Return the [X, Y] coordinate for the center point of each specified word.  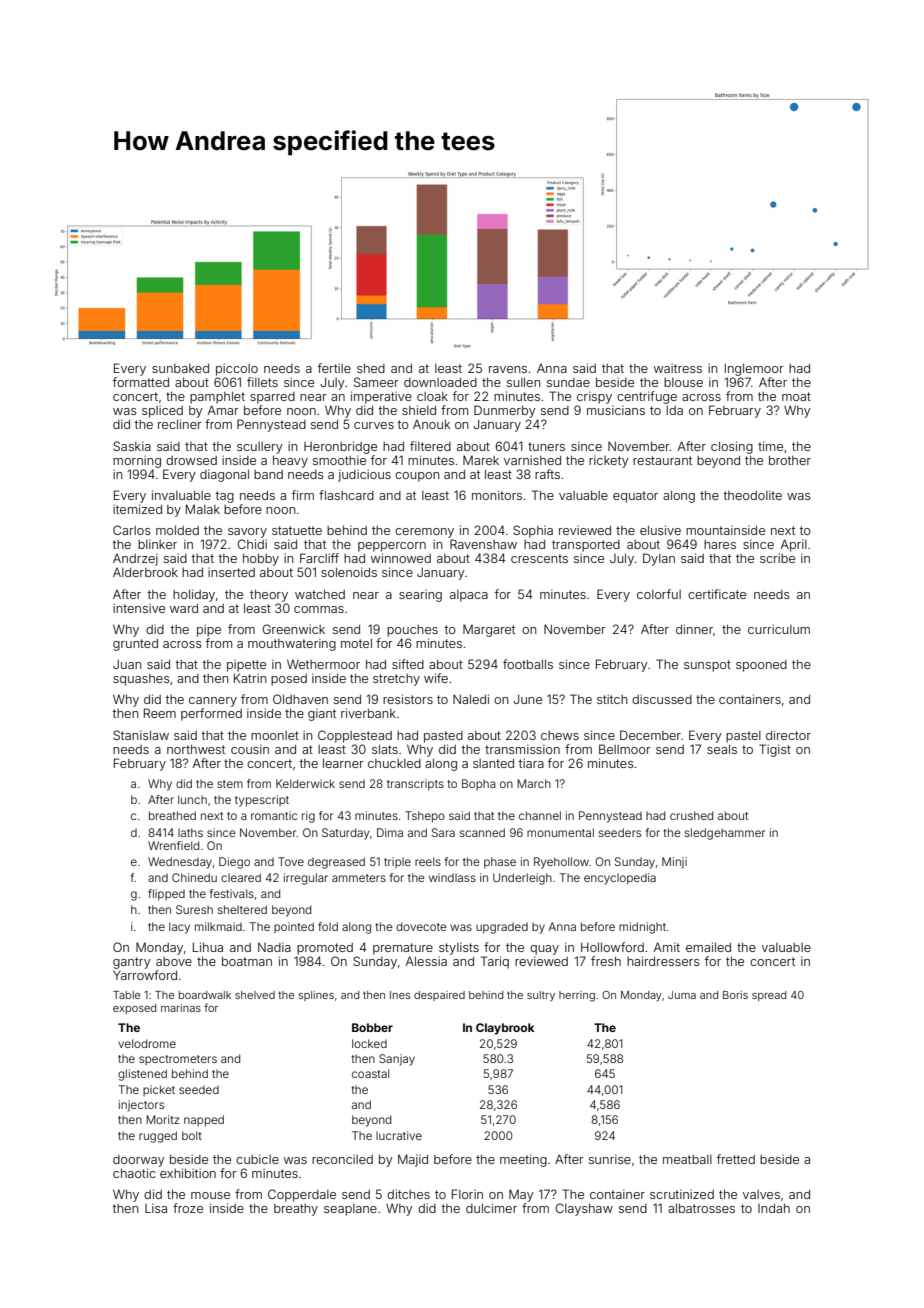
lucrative [399, 1135]
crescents [539, 558]
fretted [736, 1159]
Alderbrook [145, 572]
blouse [683, 382]
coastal [370, 1073]
